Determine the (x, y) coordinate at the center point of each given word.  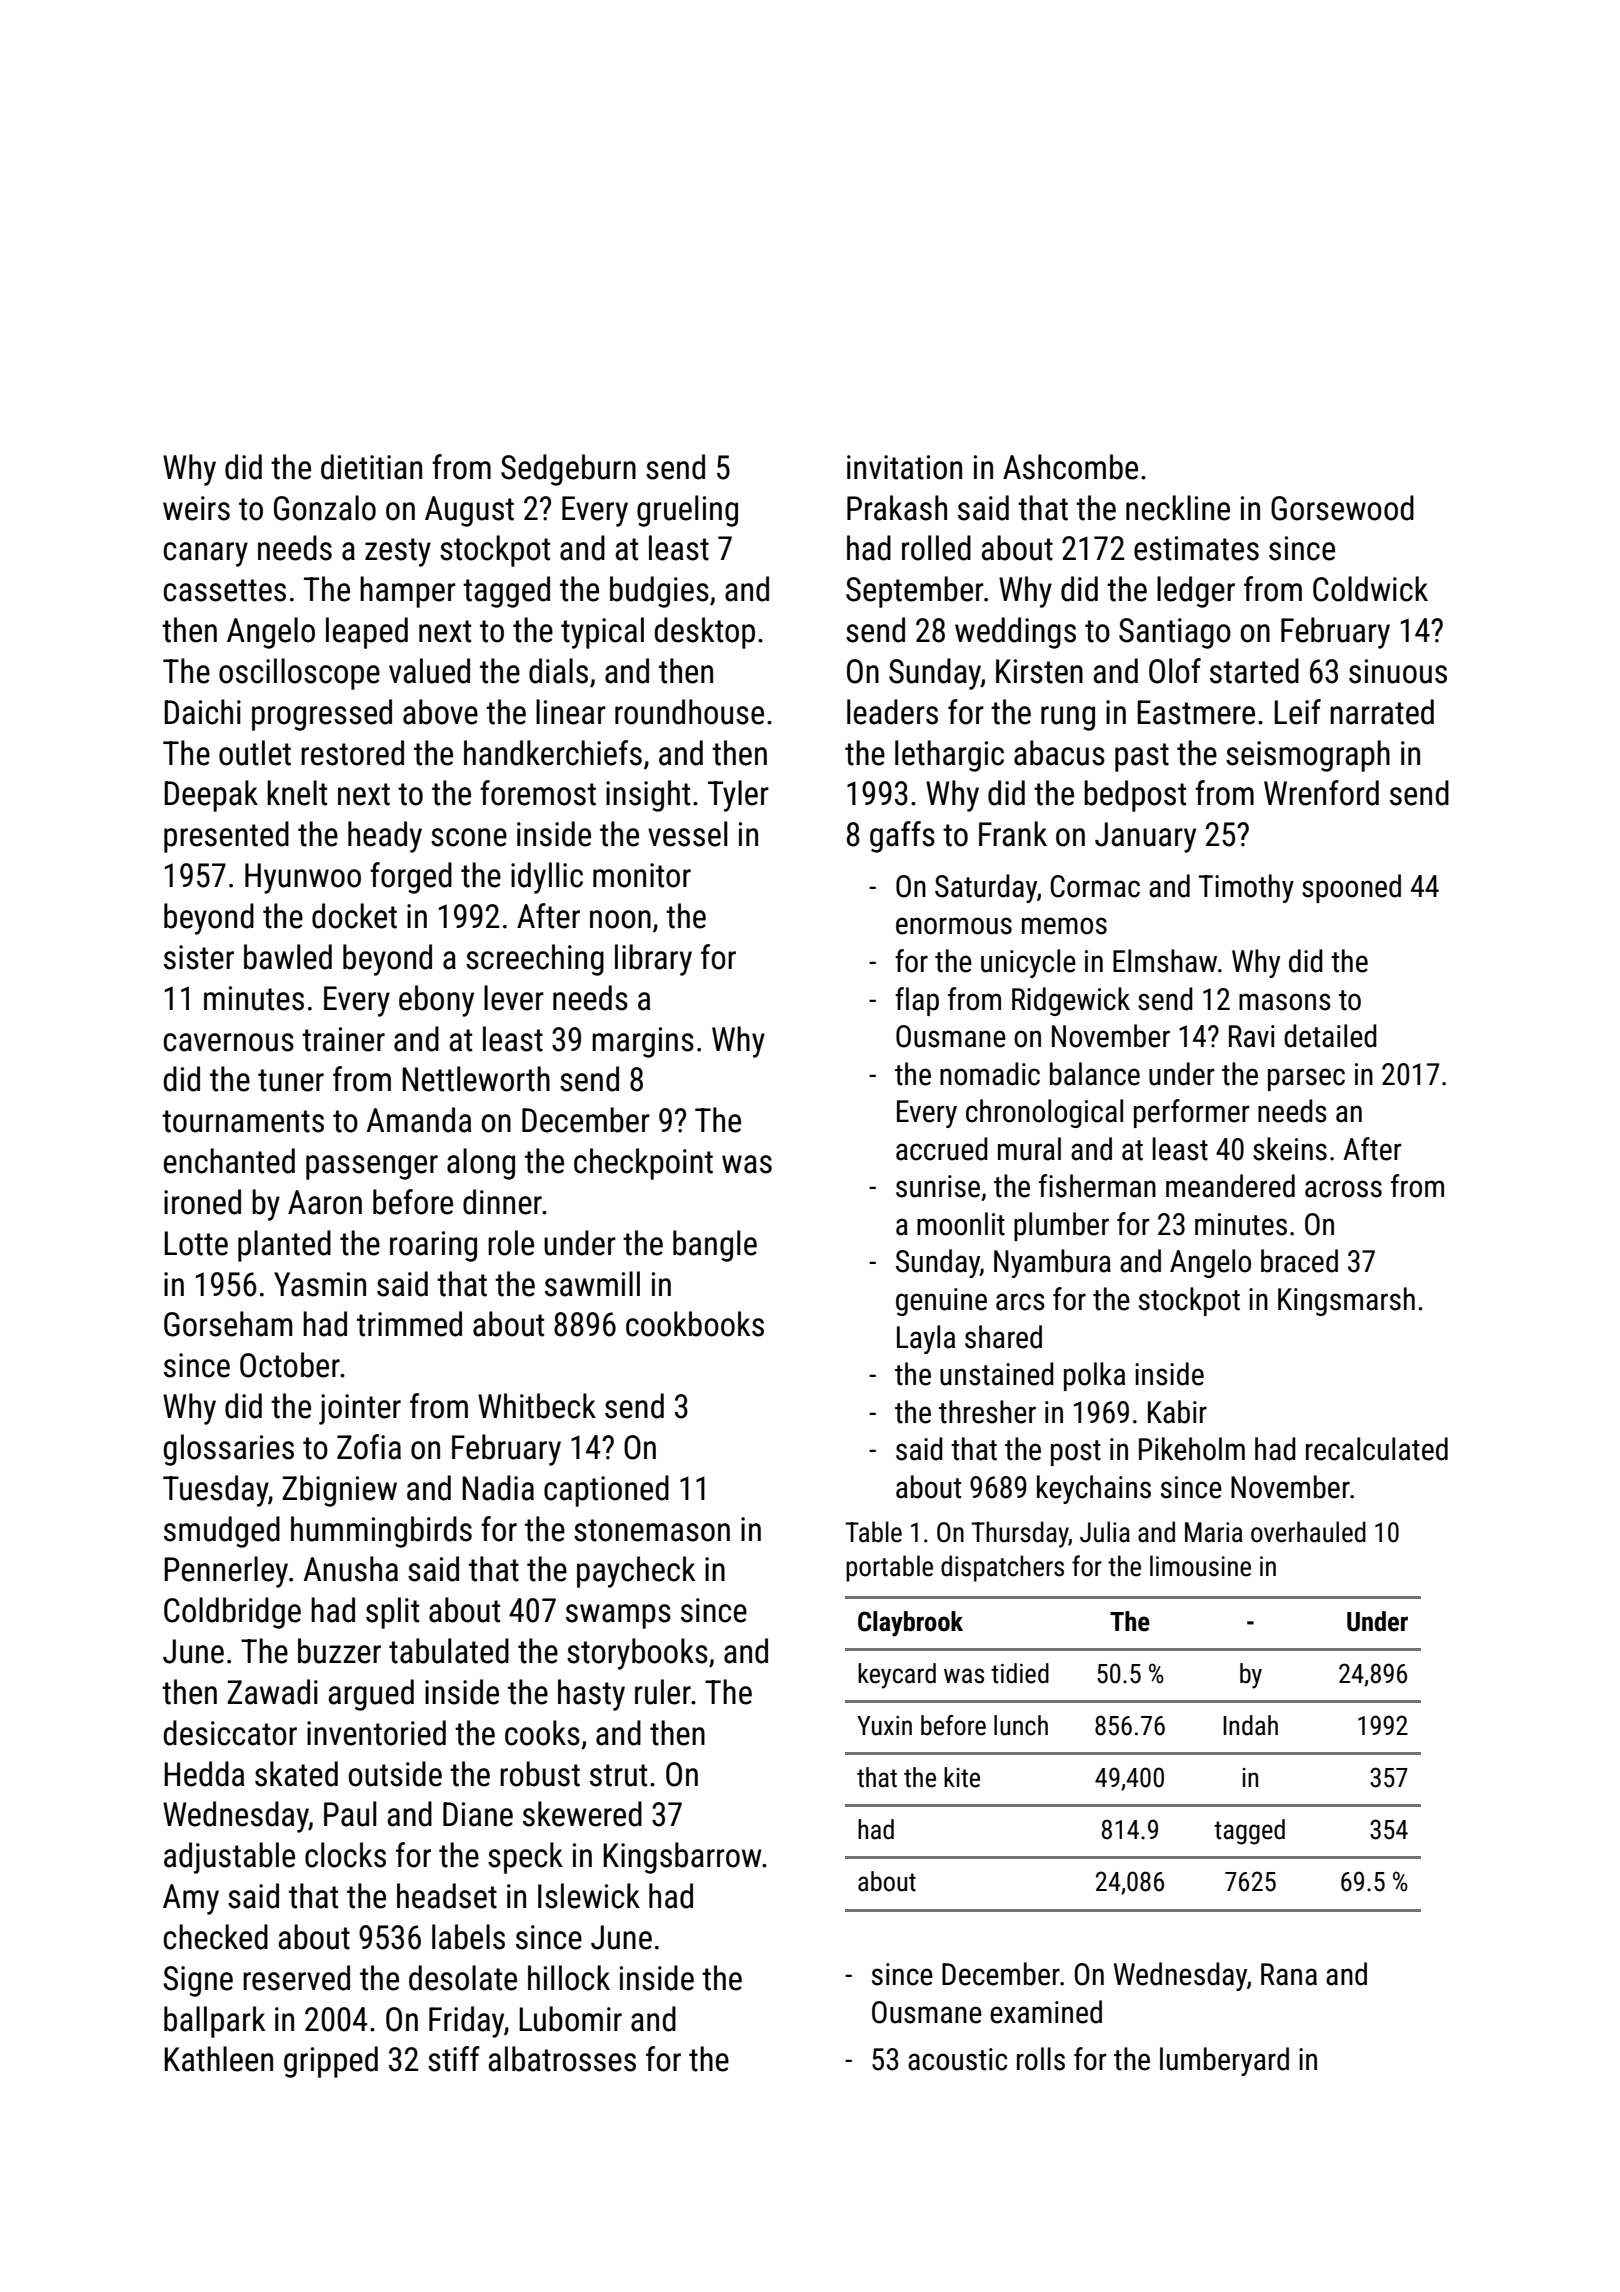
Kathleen (218, 2059)
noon (620, 919)
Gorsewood (1342, 508)
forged (411, 878)
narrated (1382, 712)
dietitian (371, 467)
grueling (687, 511)
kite (962, 1777)
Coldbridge (232, 1613)
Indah (1250, 1725)
